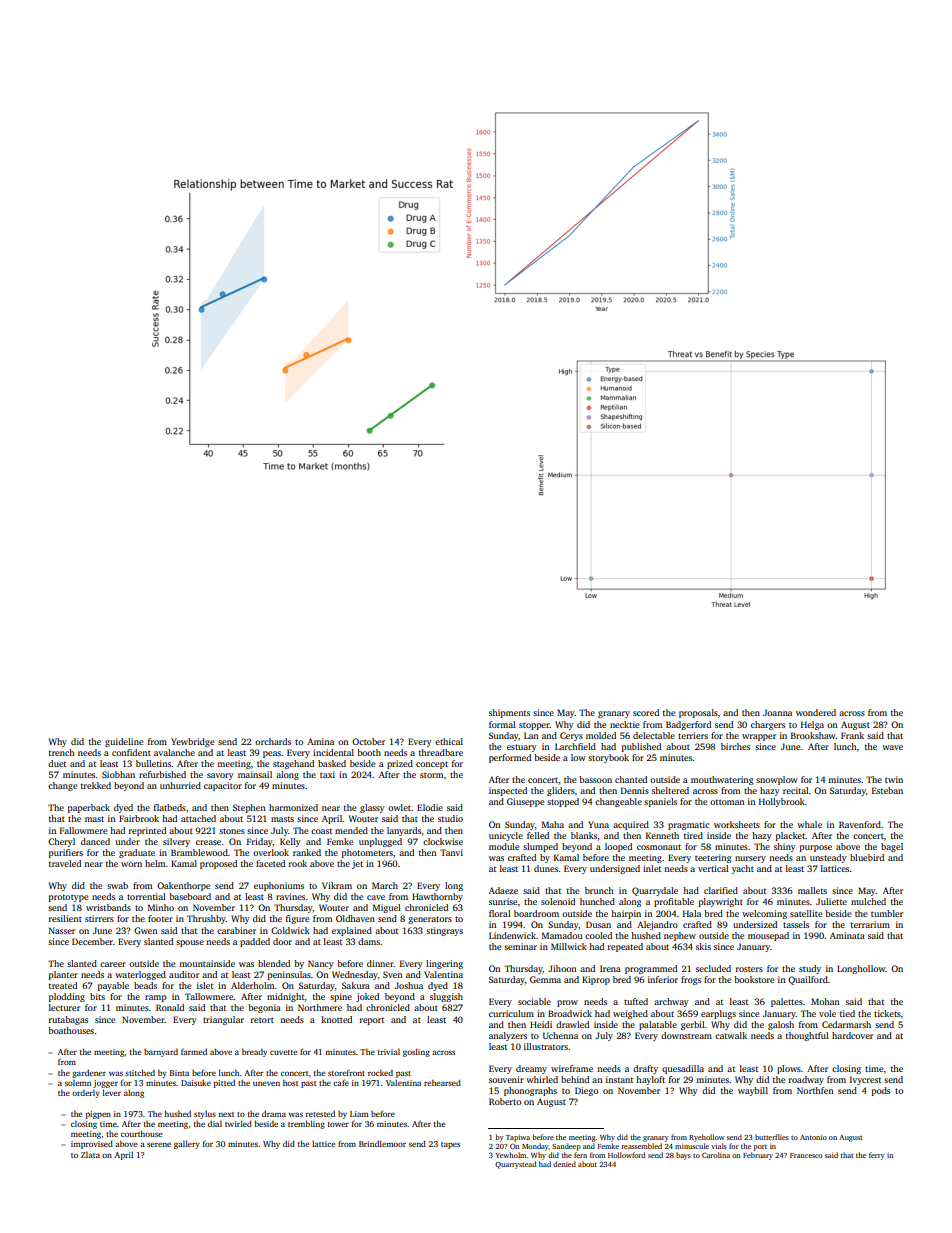  Describe the element at coordinates (510, 1155) in the screenshot. I see `Yewholm` at that location.
